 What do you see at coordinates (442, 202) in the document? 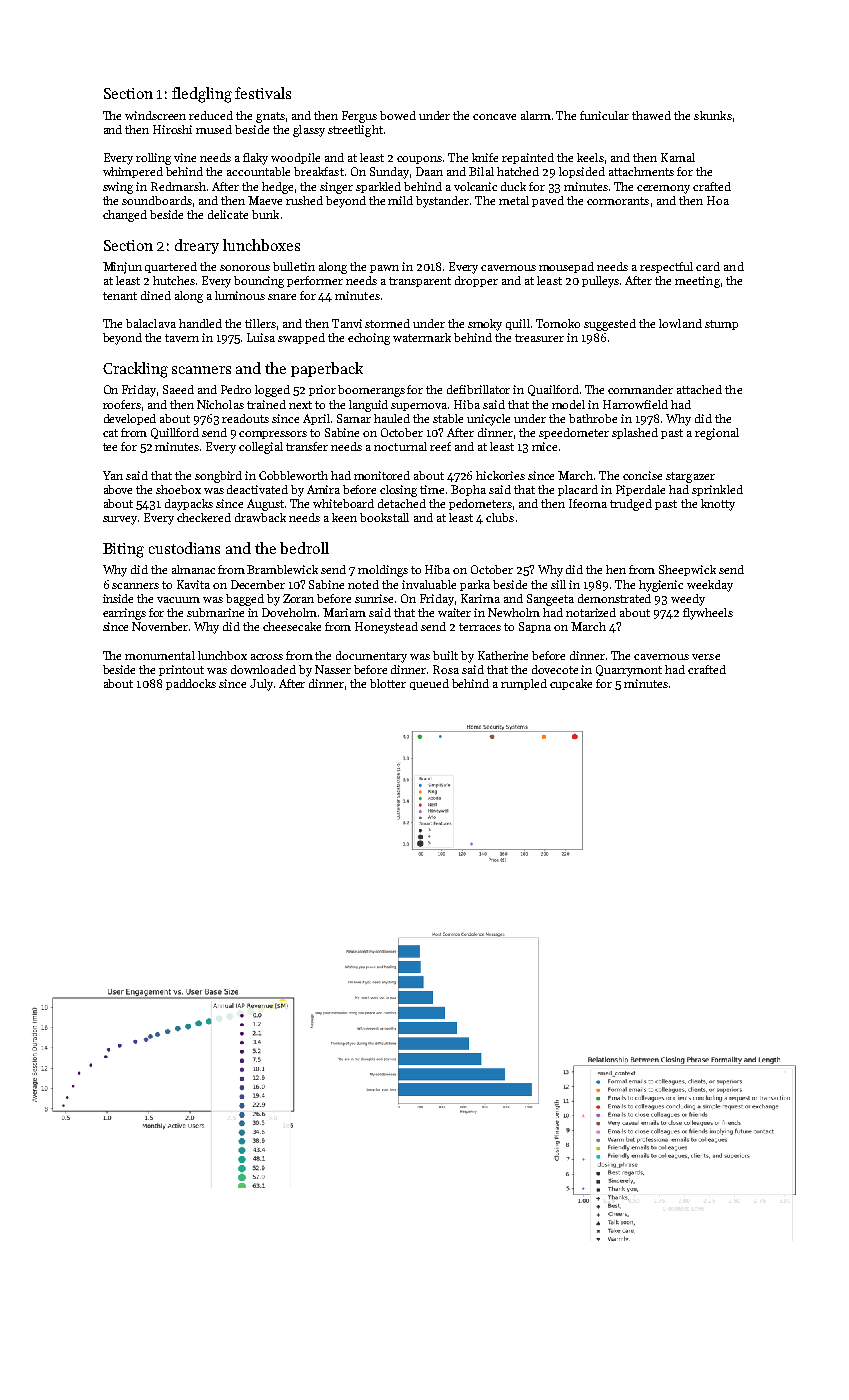
I see `bystander` at bounding box center [442, 202].
